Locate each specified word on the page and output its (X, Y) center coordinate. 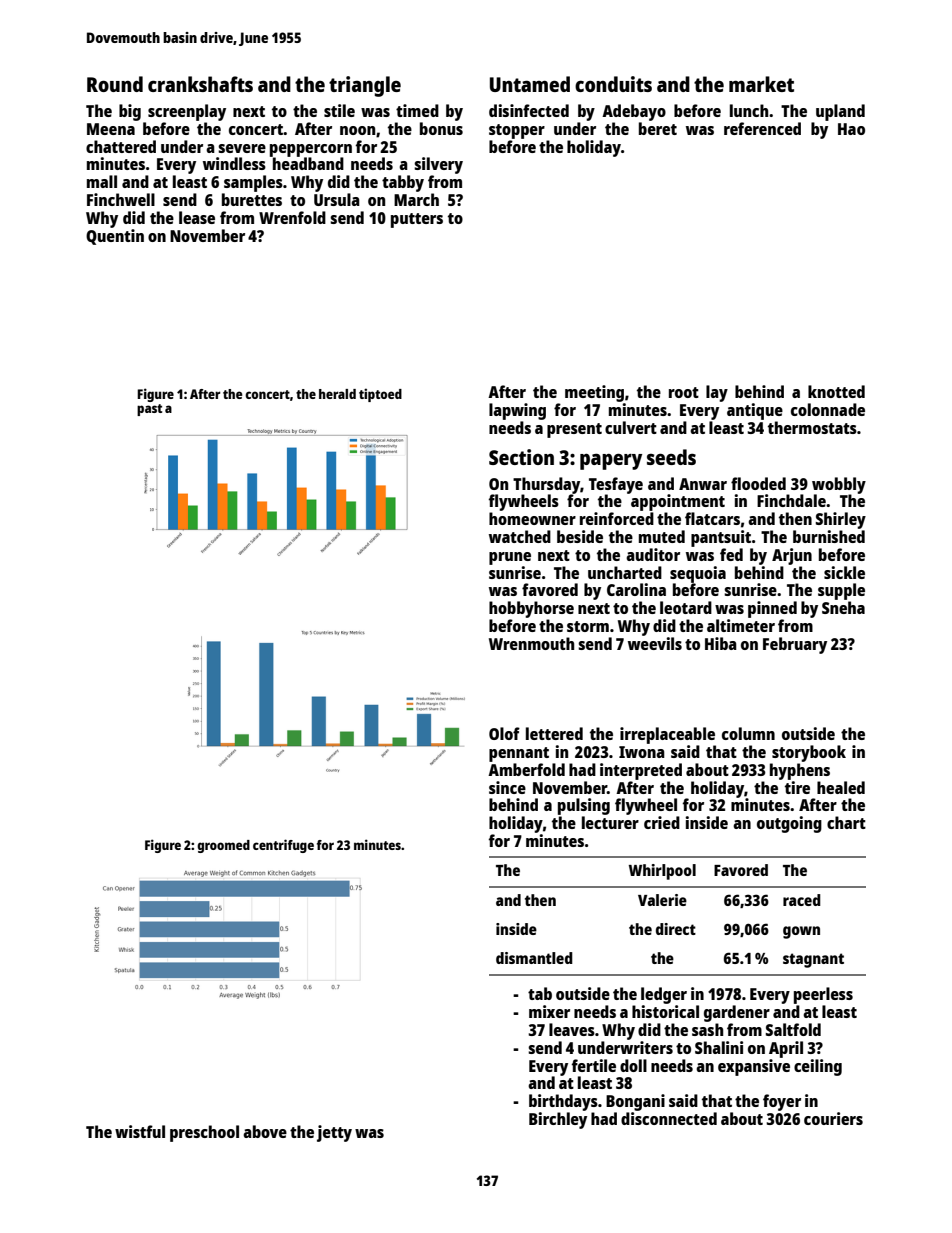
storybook (809, 753)
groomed (223, 846)
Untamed (530, 84)
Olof (504, 733)
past (149, 410)
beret (658, 128)
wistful (140, 1131)
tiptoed (380, 395)
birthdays (563, 1102)
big (130, 112)
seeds (671, 457)
